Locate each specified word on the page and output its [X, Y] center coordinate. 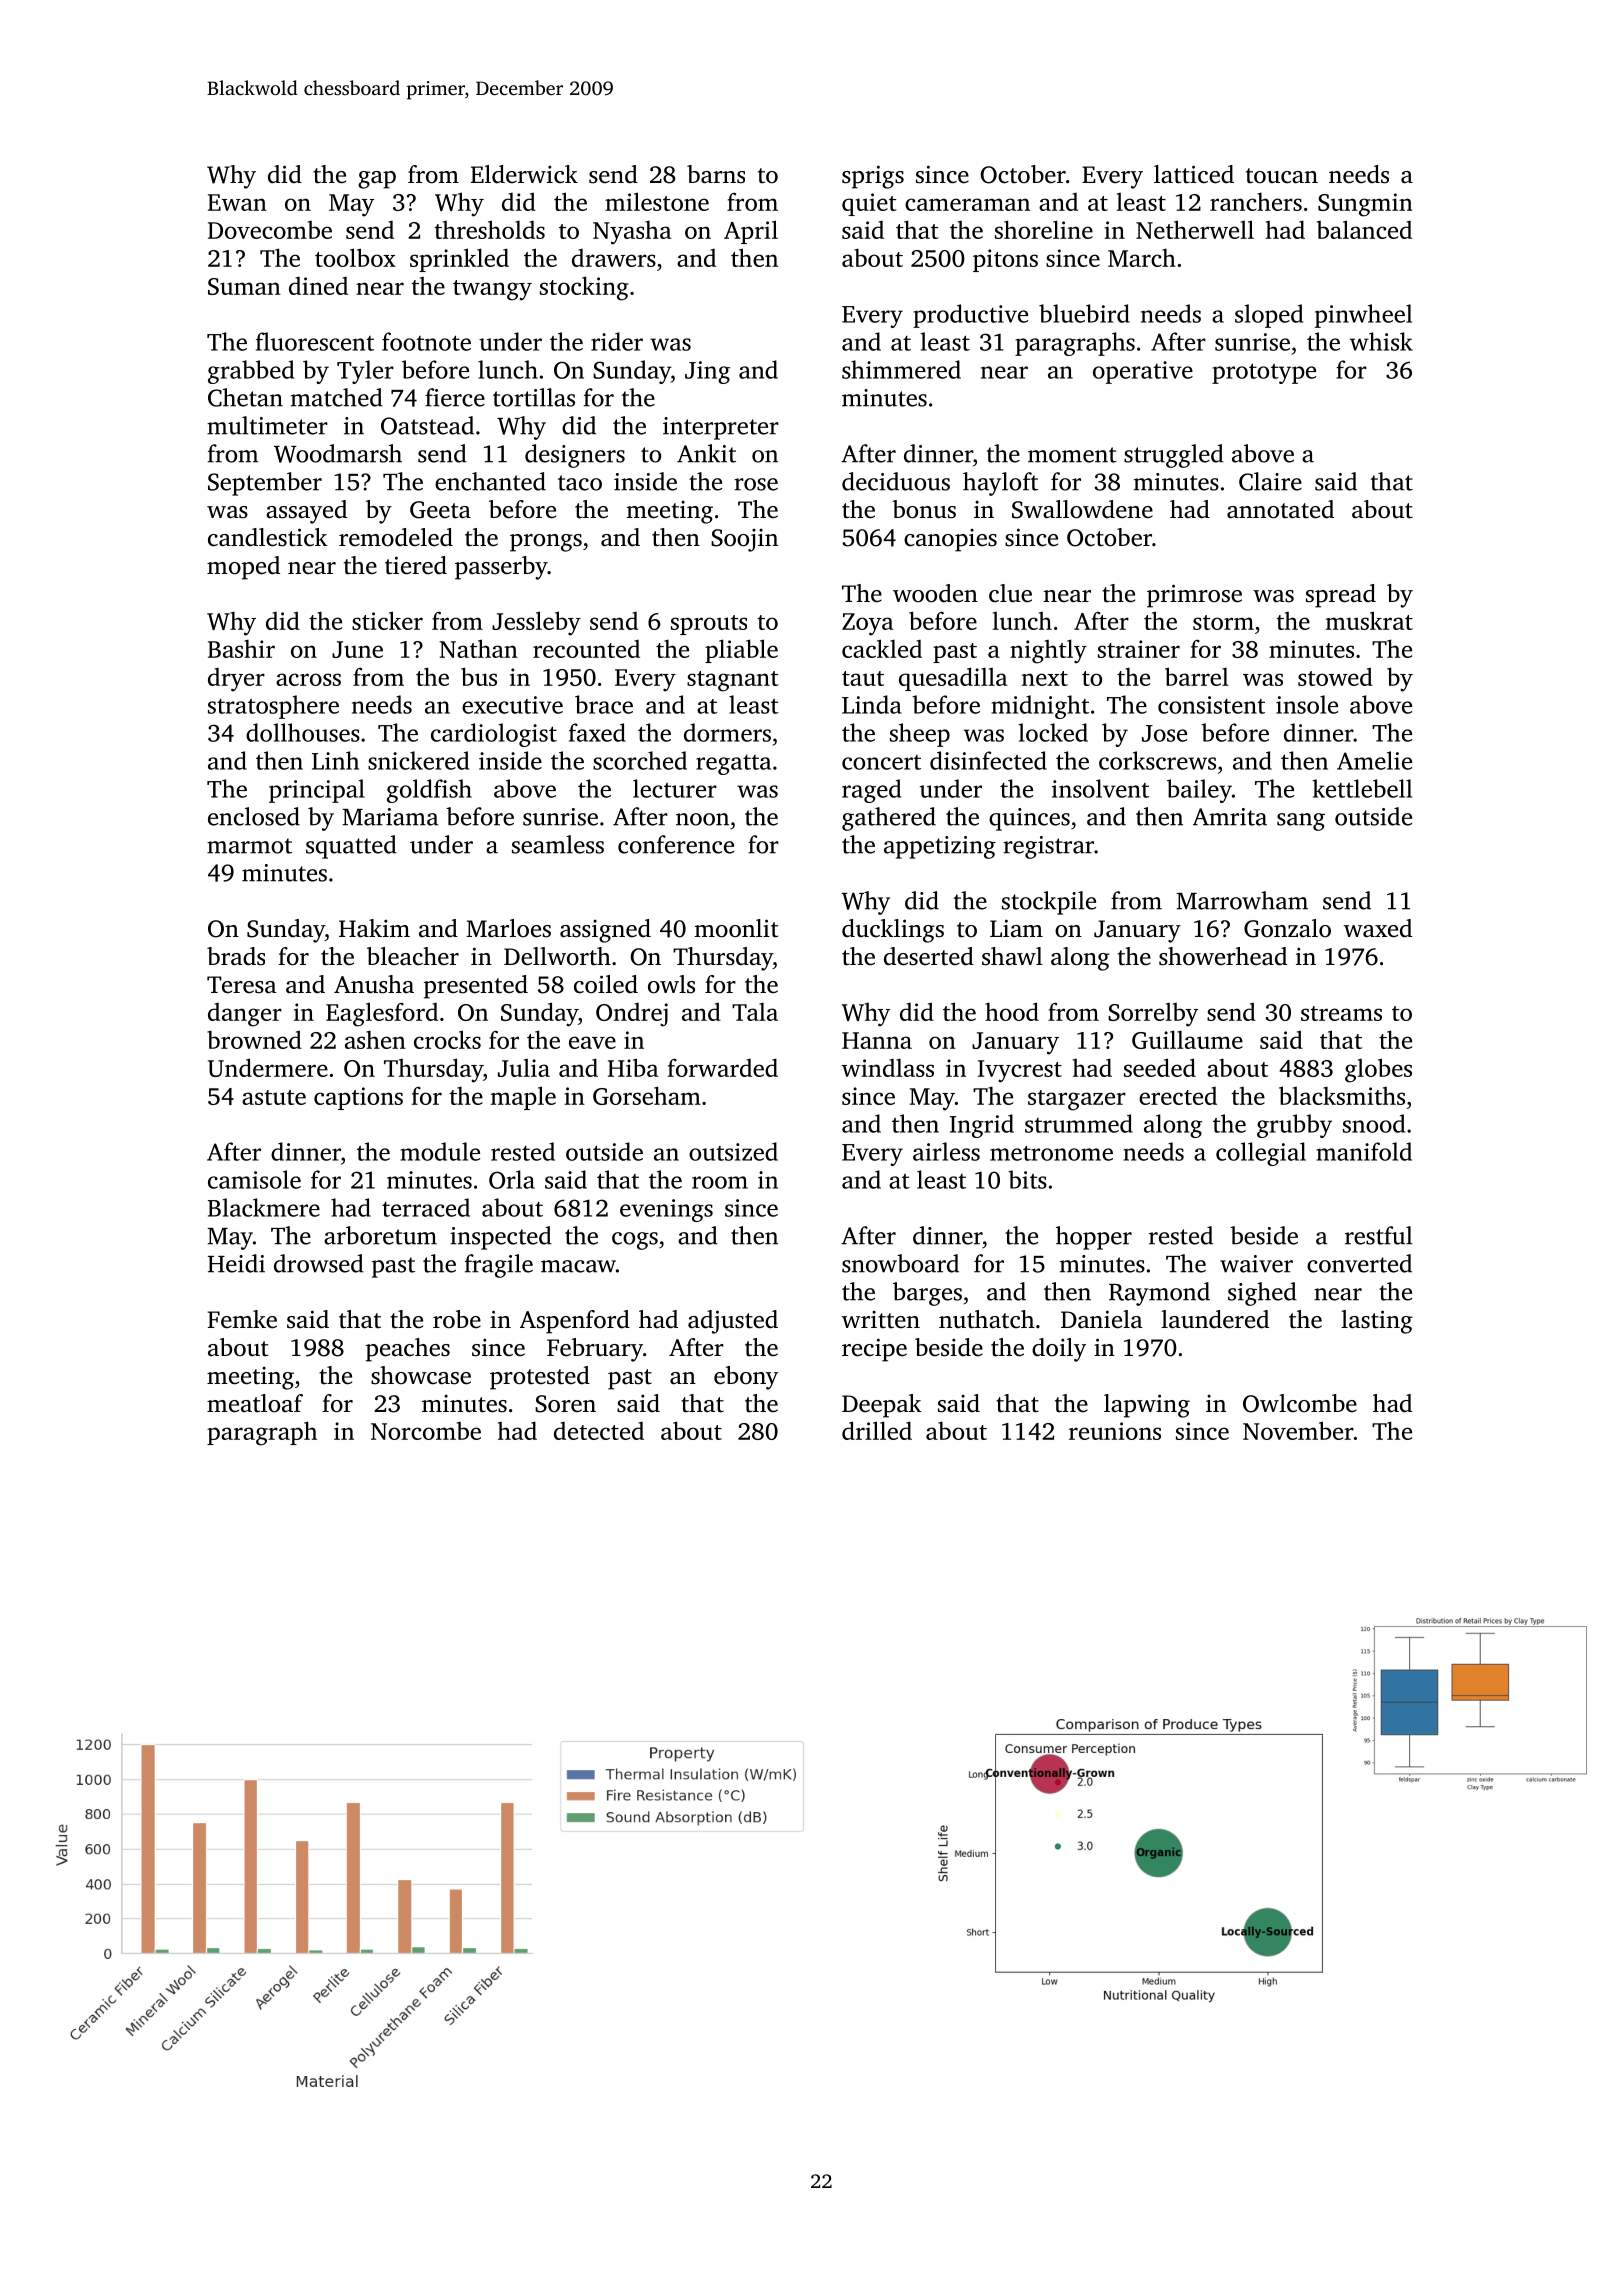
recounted [586, 649]
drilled [877, 1430]
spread [1341, 596]
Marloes [508, 928]
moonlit [736, 928]
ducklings [893, 931]
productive [970, 316]
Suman [244, 286]
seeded [1160, 1067]
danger [245, 1015]
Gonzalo [1287, 928]
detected [599, 1431]
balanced [1364, 229]
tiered [416, 565]
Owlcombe [1300, 1403]
